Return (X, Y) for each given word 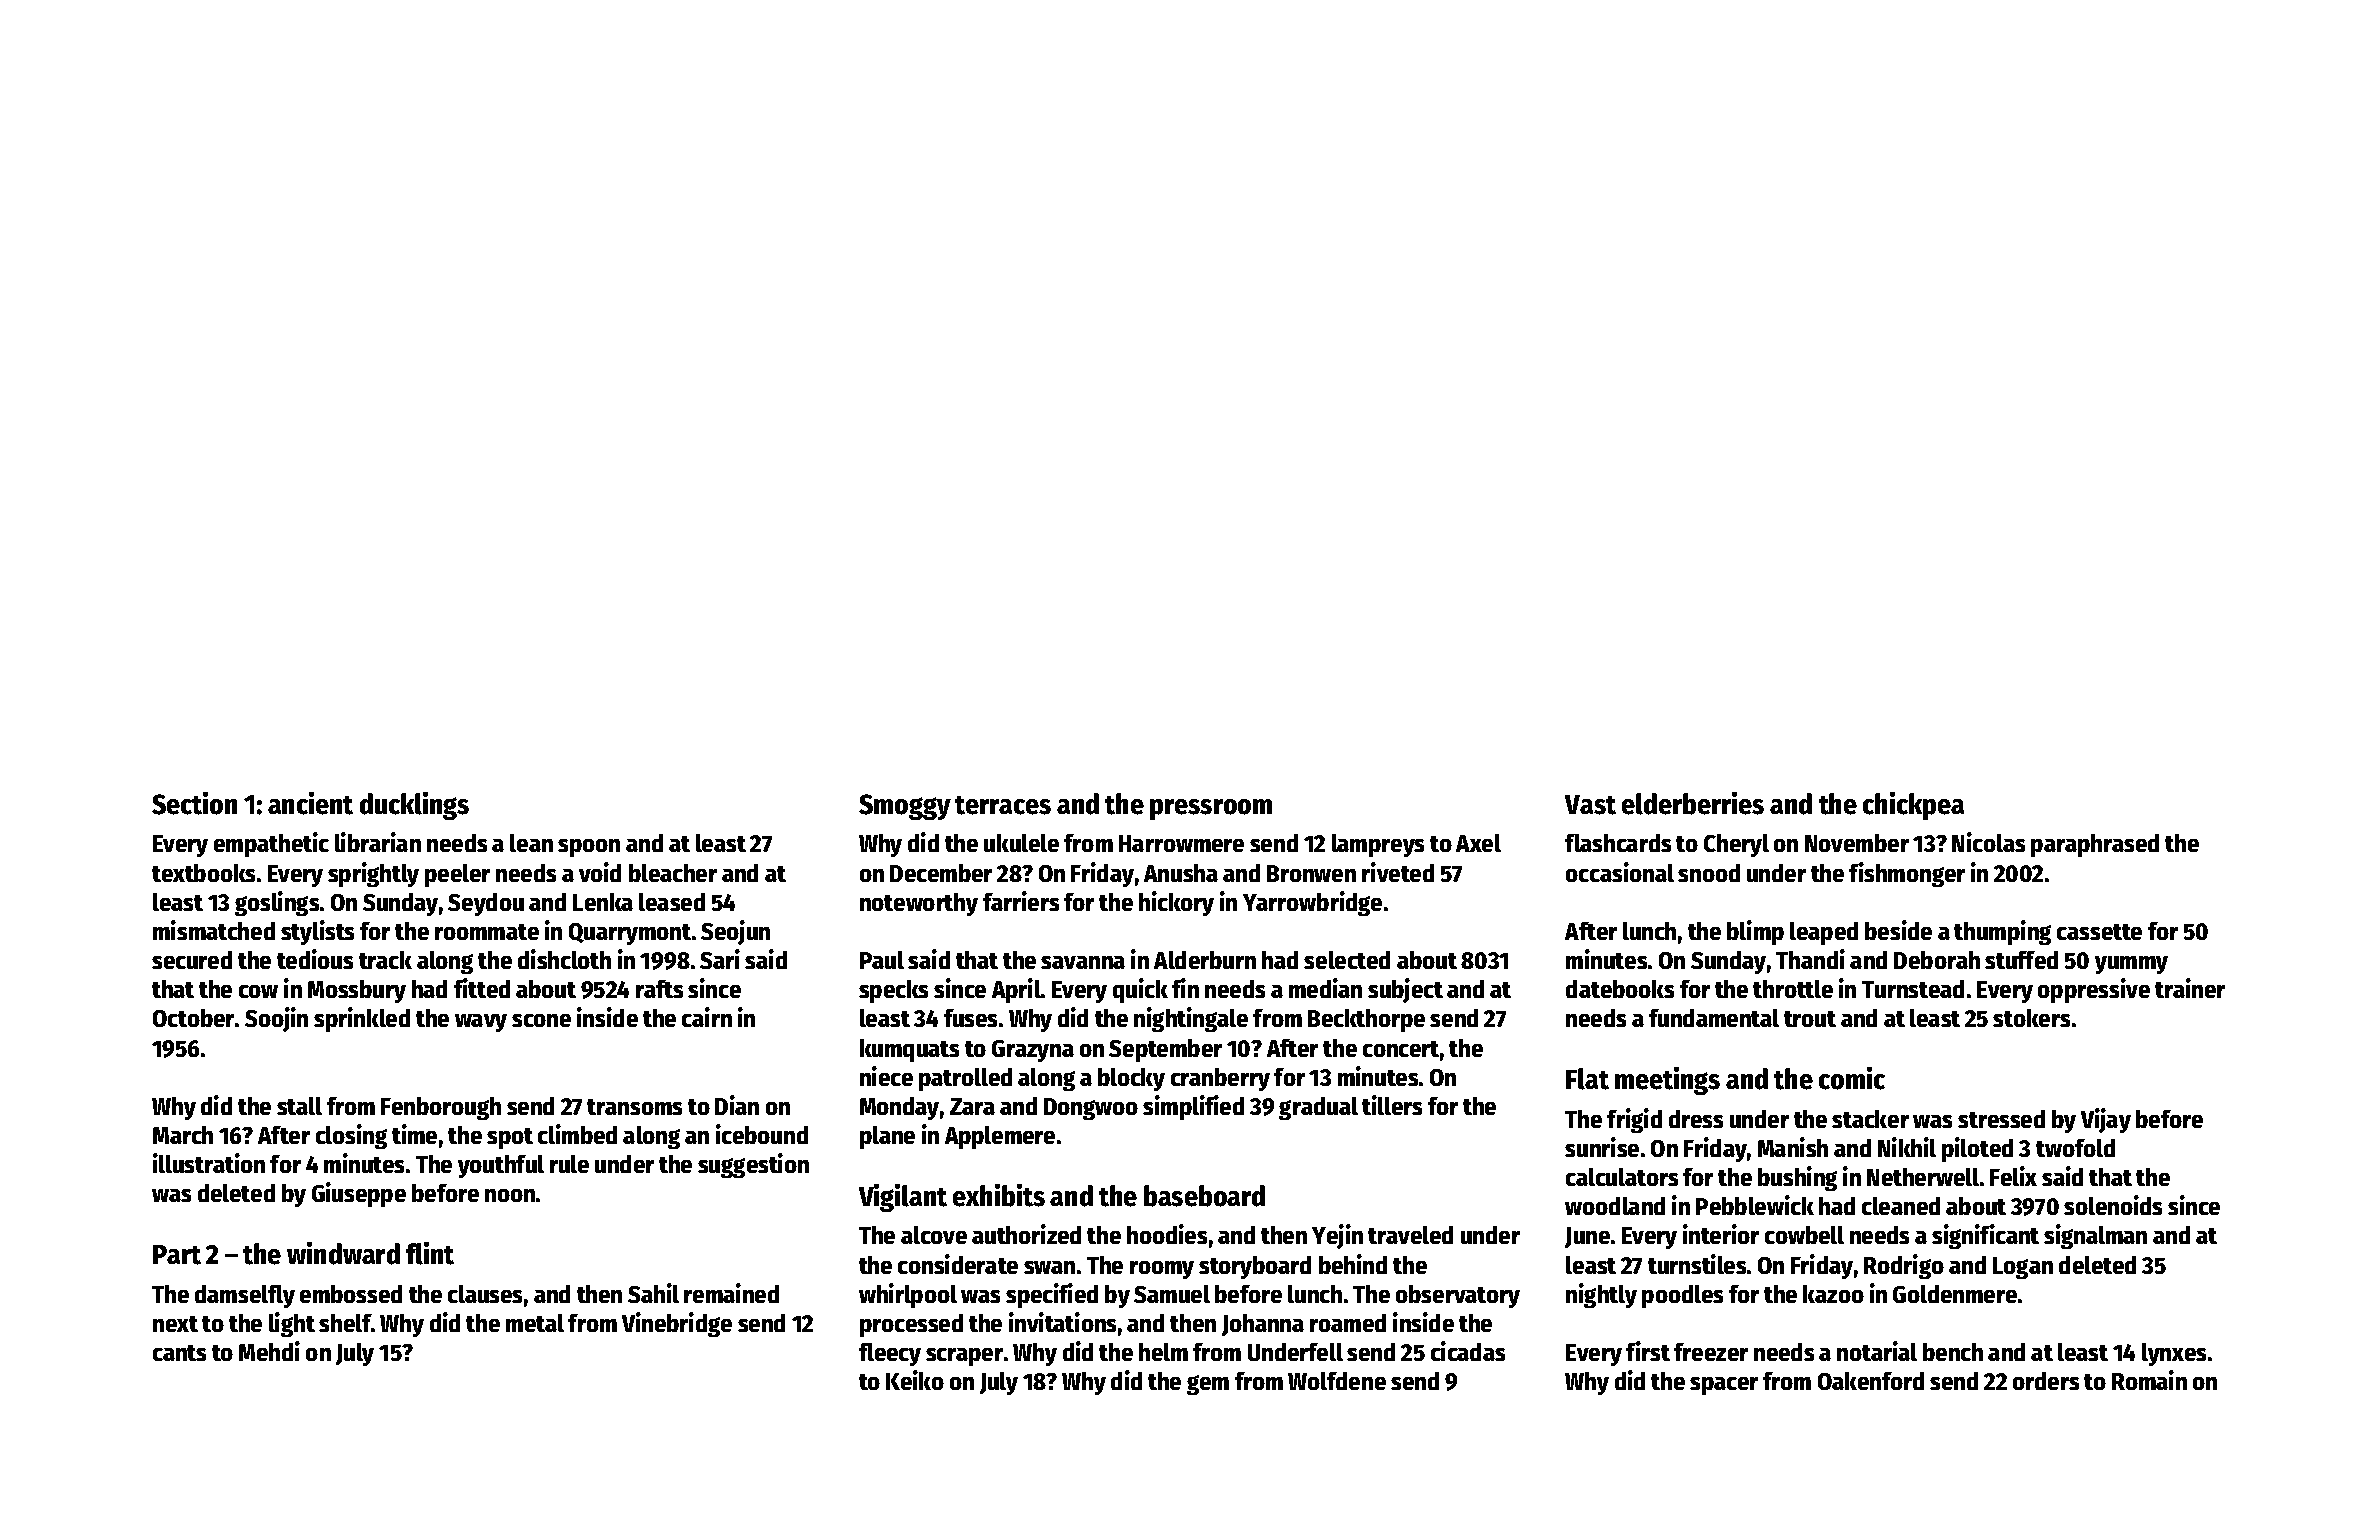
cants (179, 1353)
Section (194, 803)
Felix (2013, 1176)
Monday (899, 1108)
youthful (501, 1166)
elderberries (1693, 803)
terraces (1003, 805)
